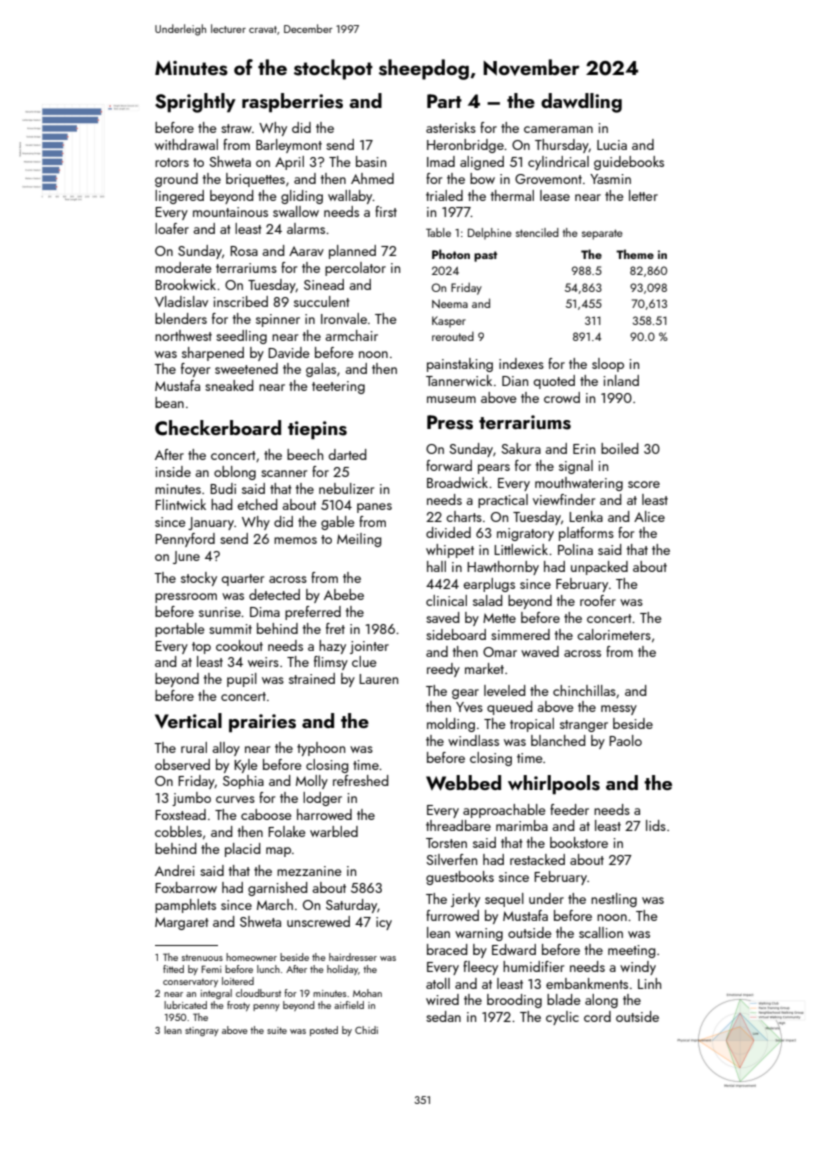  Describe the element at coordinates (216, 994) in the document. I see `integral` at that location.
